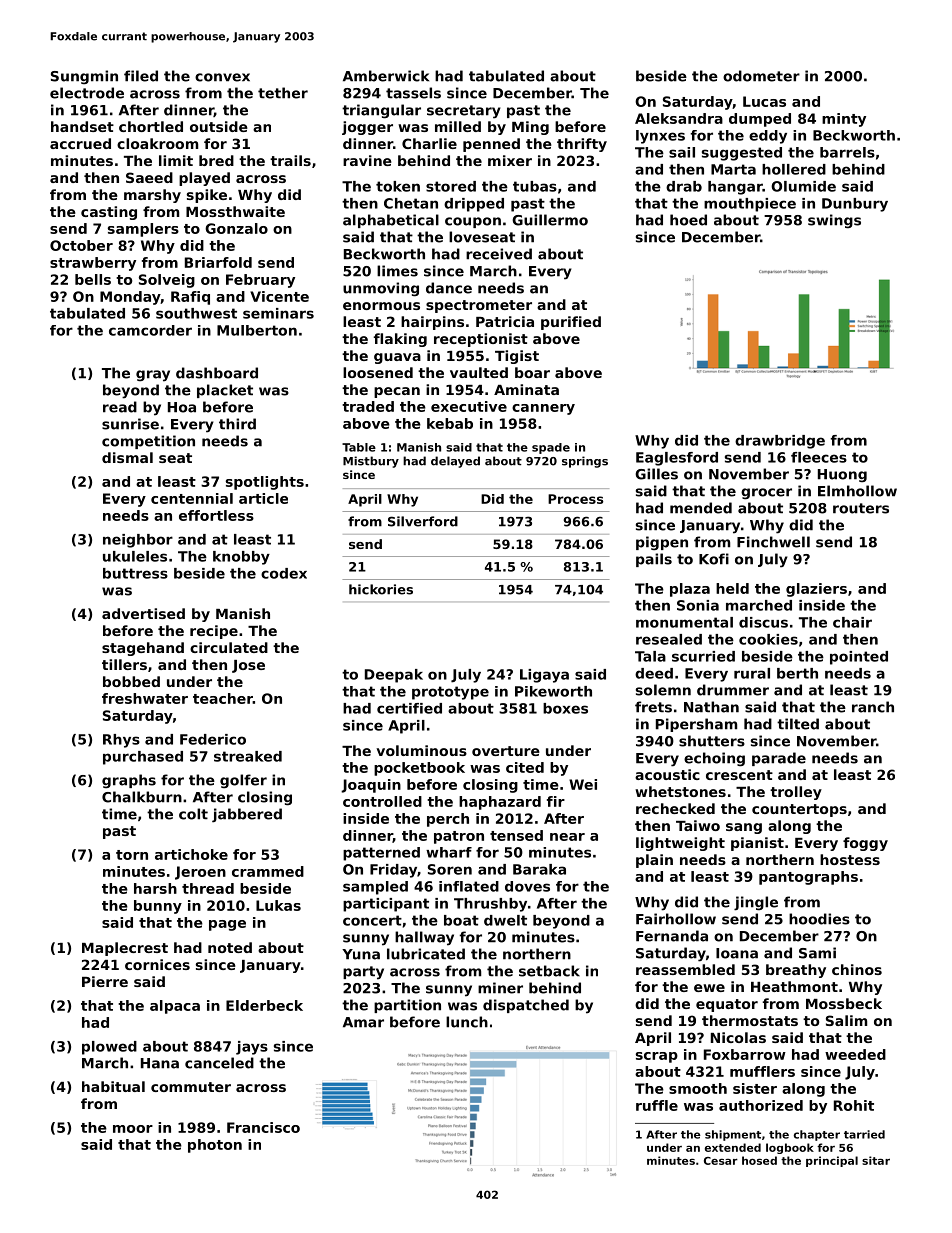 The width and height of the page is (952, 1233). I want to click on dismal, so click(127, 457).
